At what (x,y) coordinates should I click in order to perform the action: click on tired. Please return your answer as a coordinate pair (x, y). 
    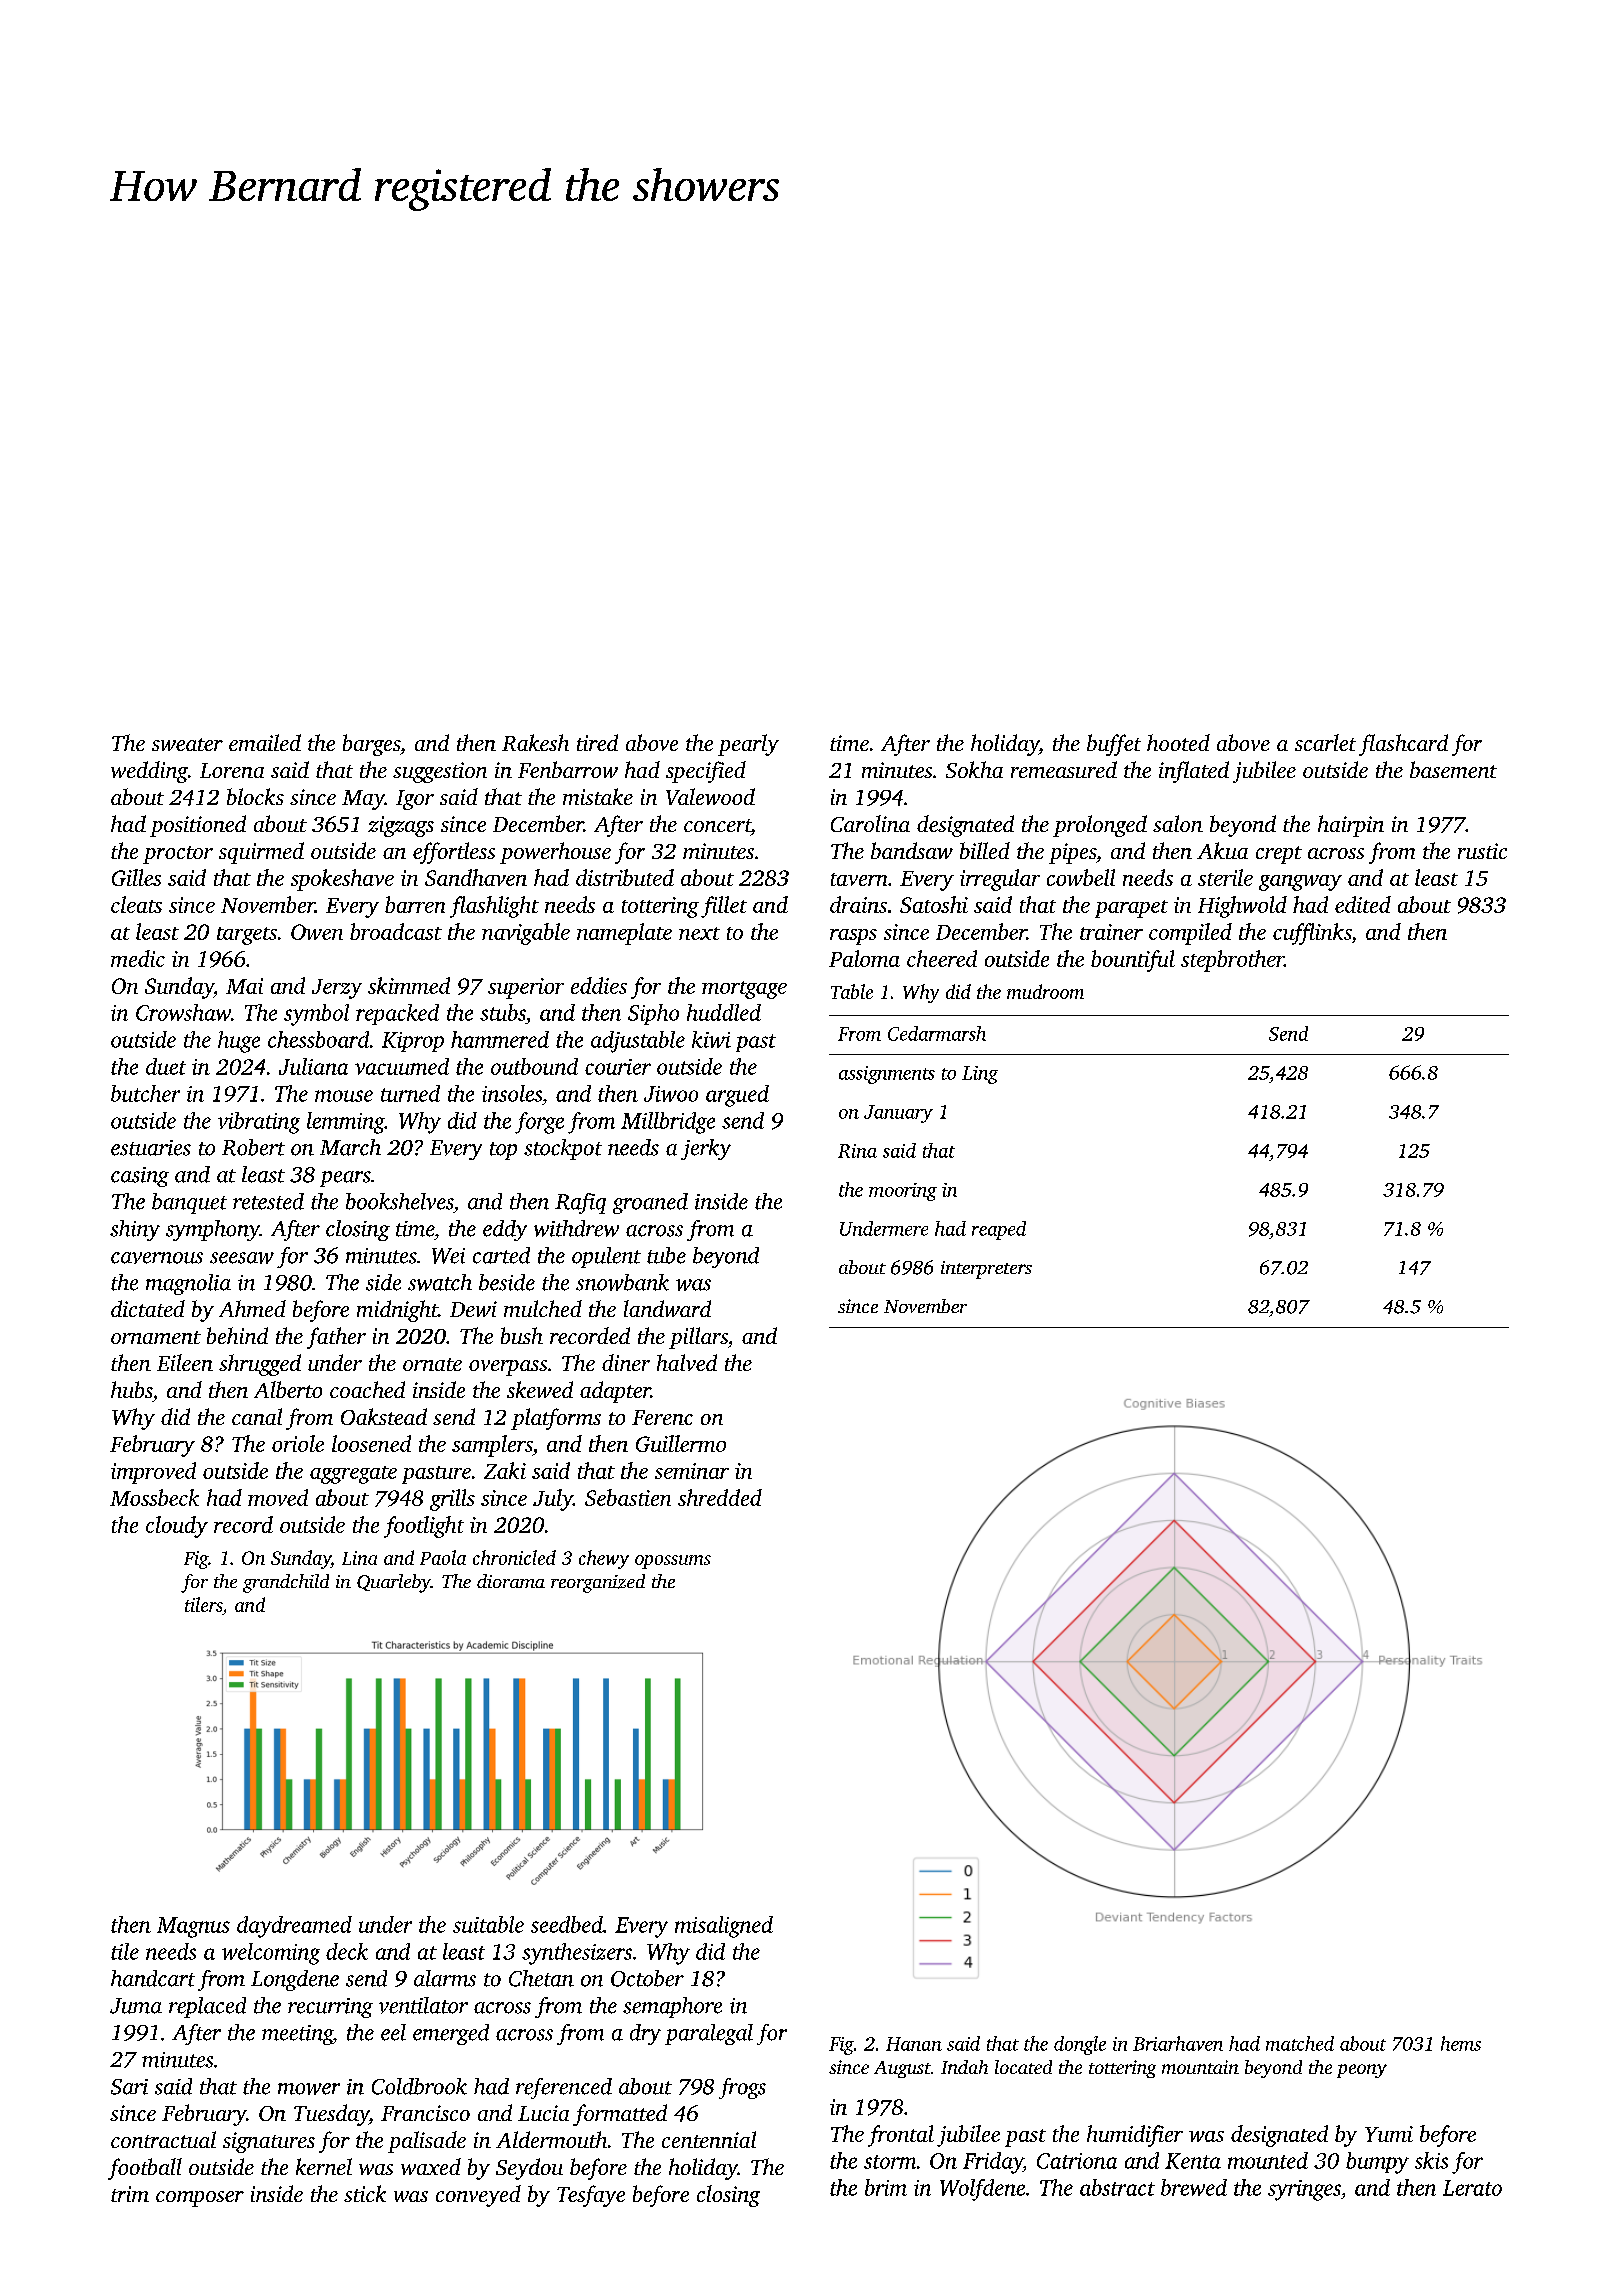
    Looking at the image, I should click on (597, 742).
